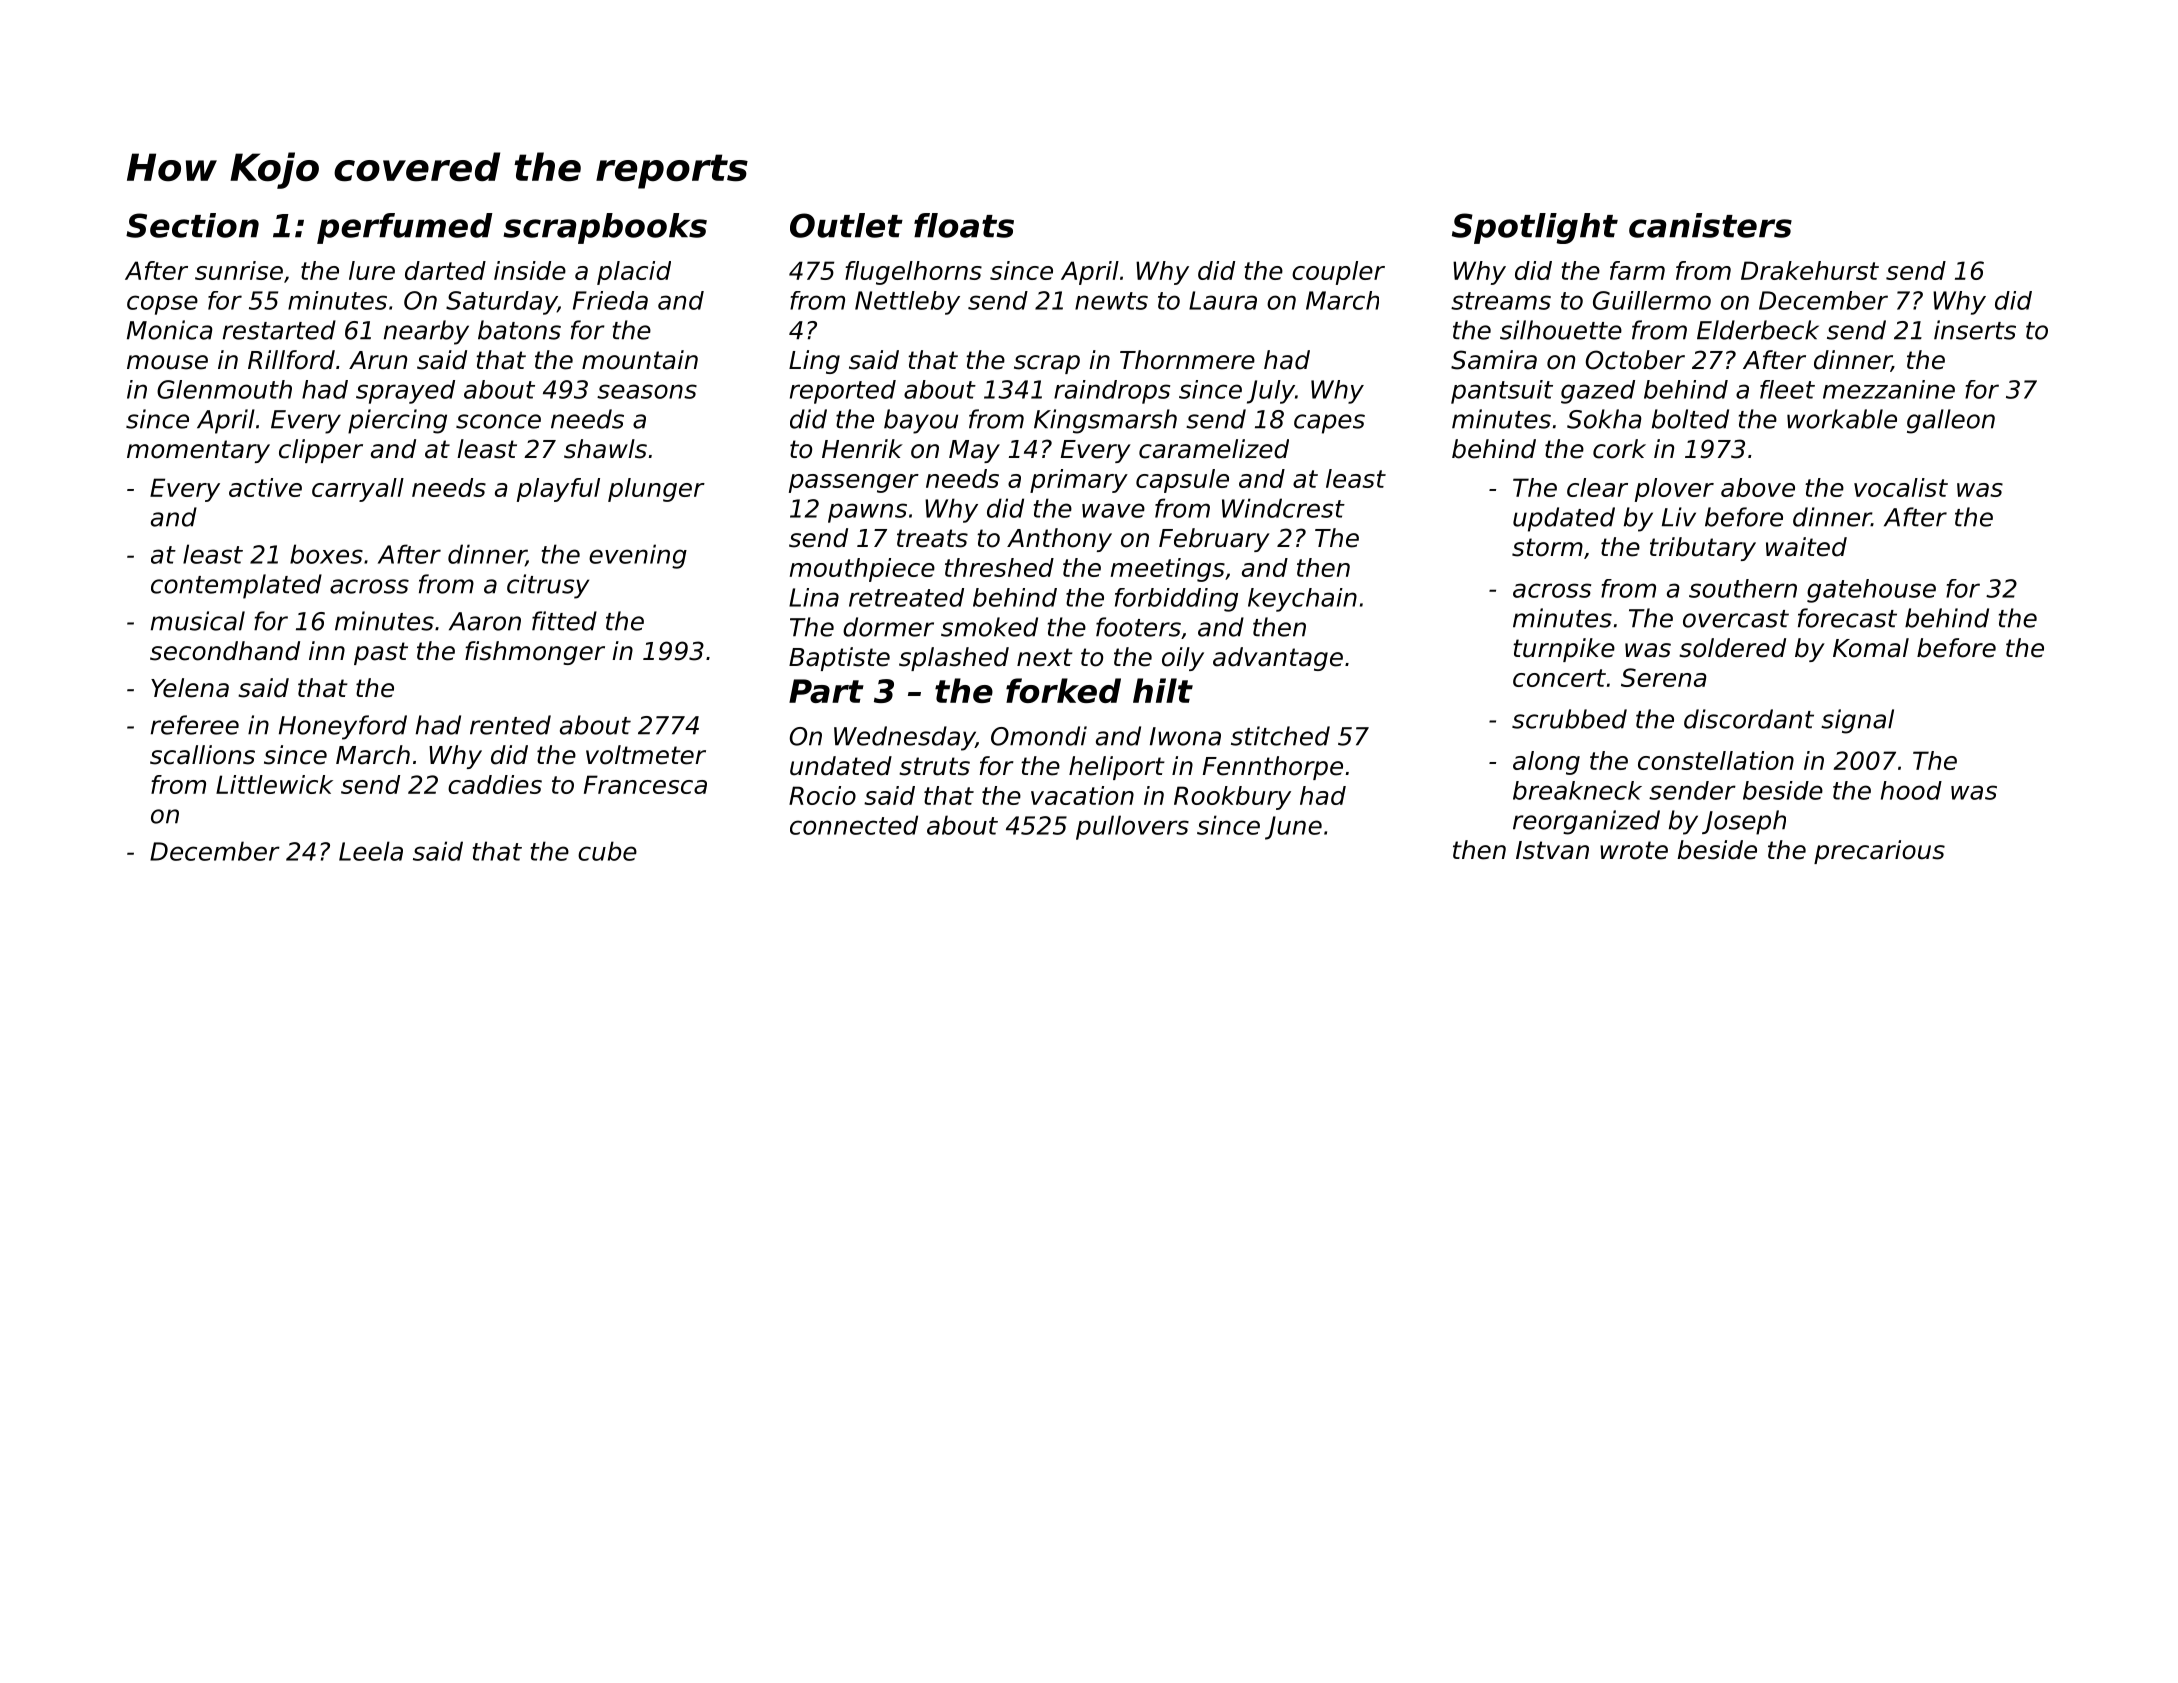 The image size is (2178, 1683). Describe the element at coordinates (405, 228) in the screenshot. I see `perfumed` at that location.
